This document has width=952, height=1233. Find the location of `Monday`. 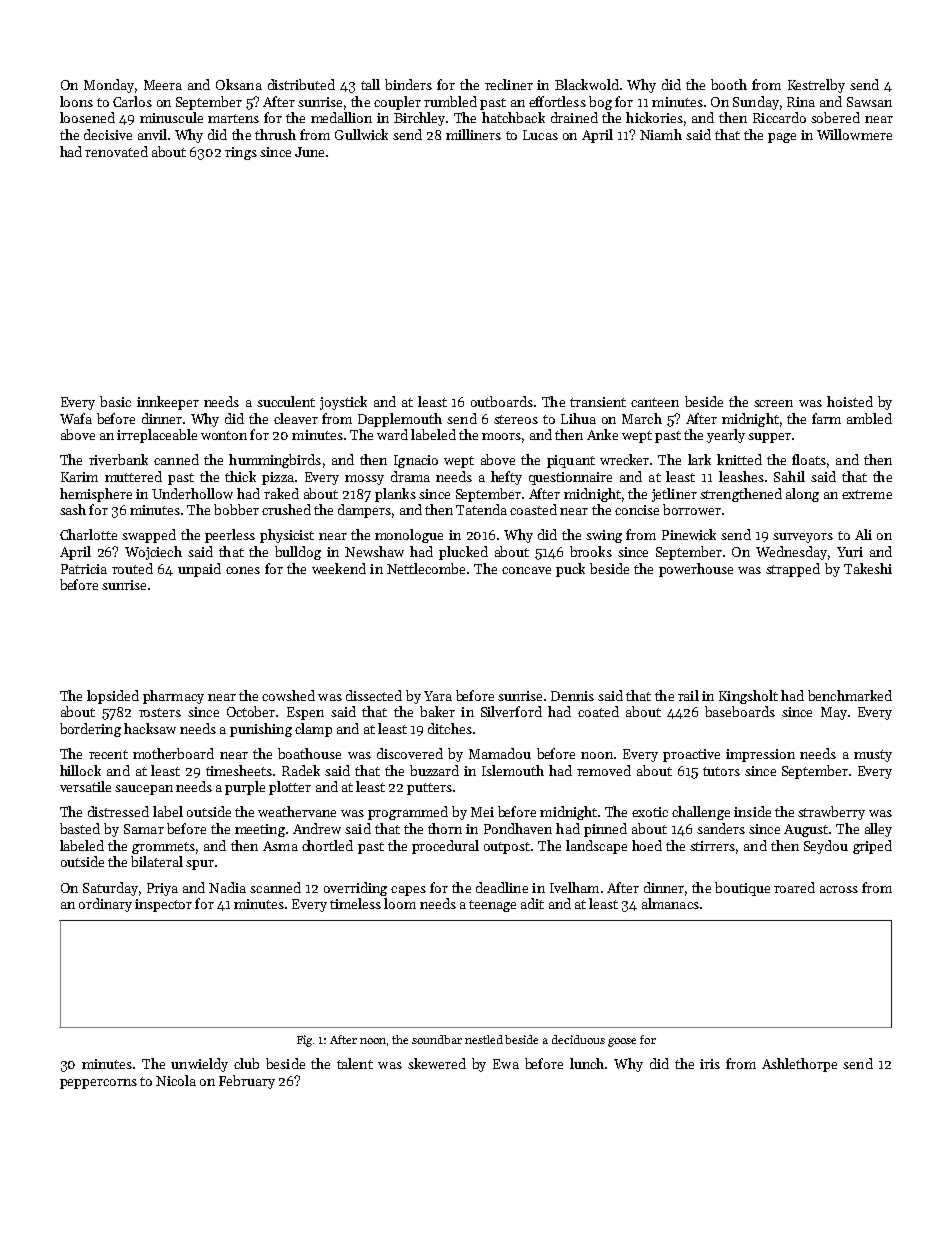

Monday is located at coordinates (109, 86).
